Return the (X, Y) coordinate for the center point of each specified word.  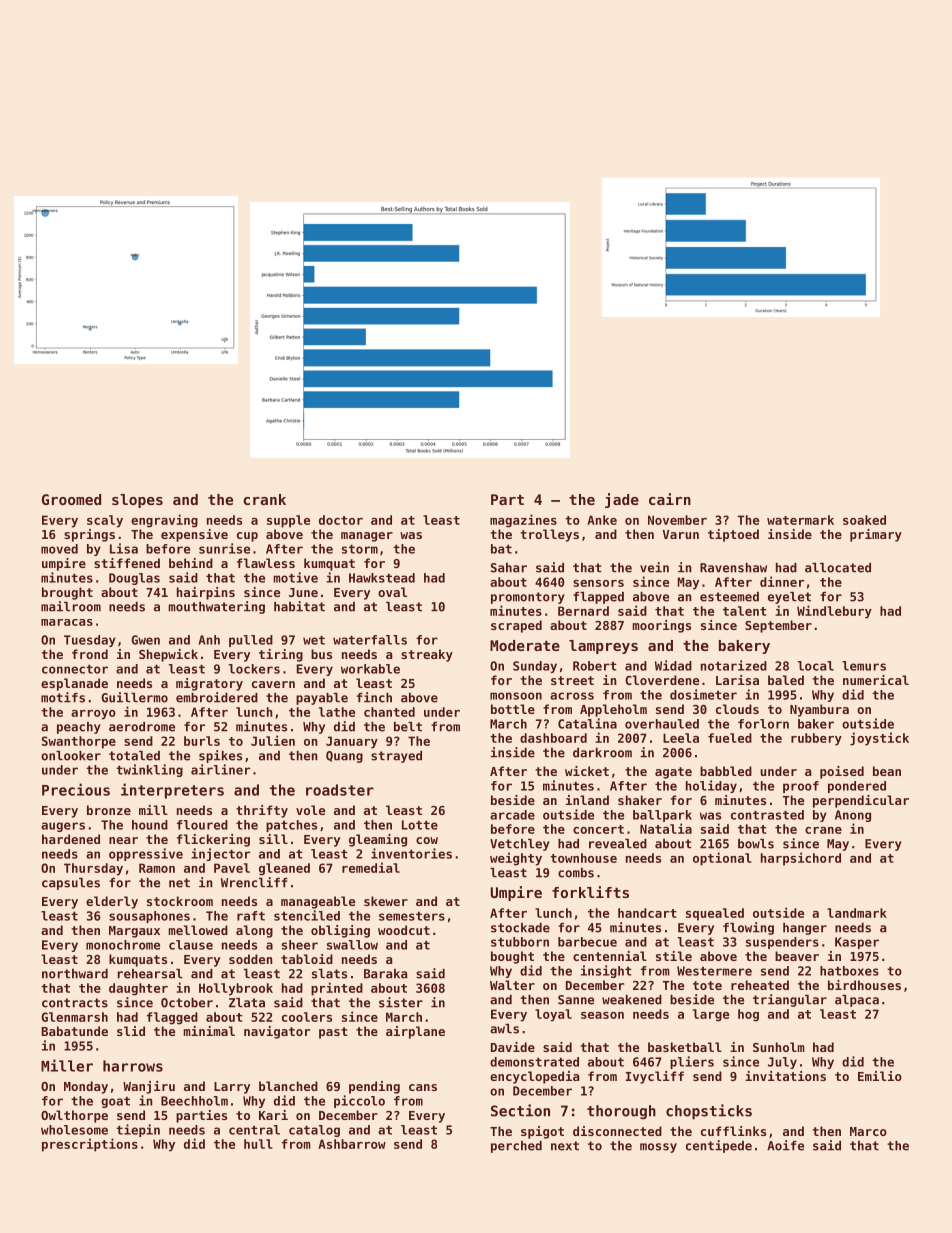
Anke (602, 520)
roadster (340, 790)
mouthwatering (216, 607)
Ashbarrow (352, 1144)
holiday (711, 786)
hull (258, 1144)
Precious (76, 789)
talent (745, 611)
